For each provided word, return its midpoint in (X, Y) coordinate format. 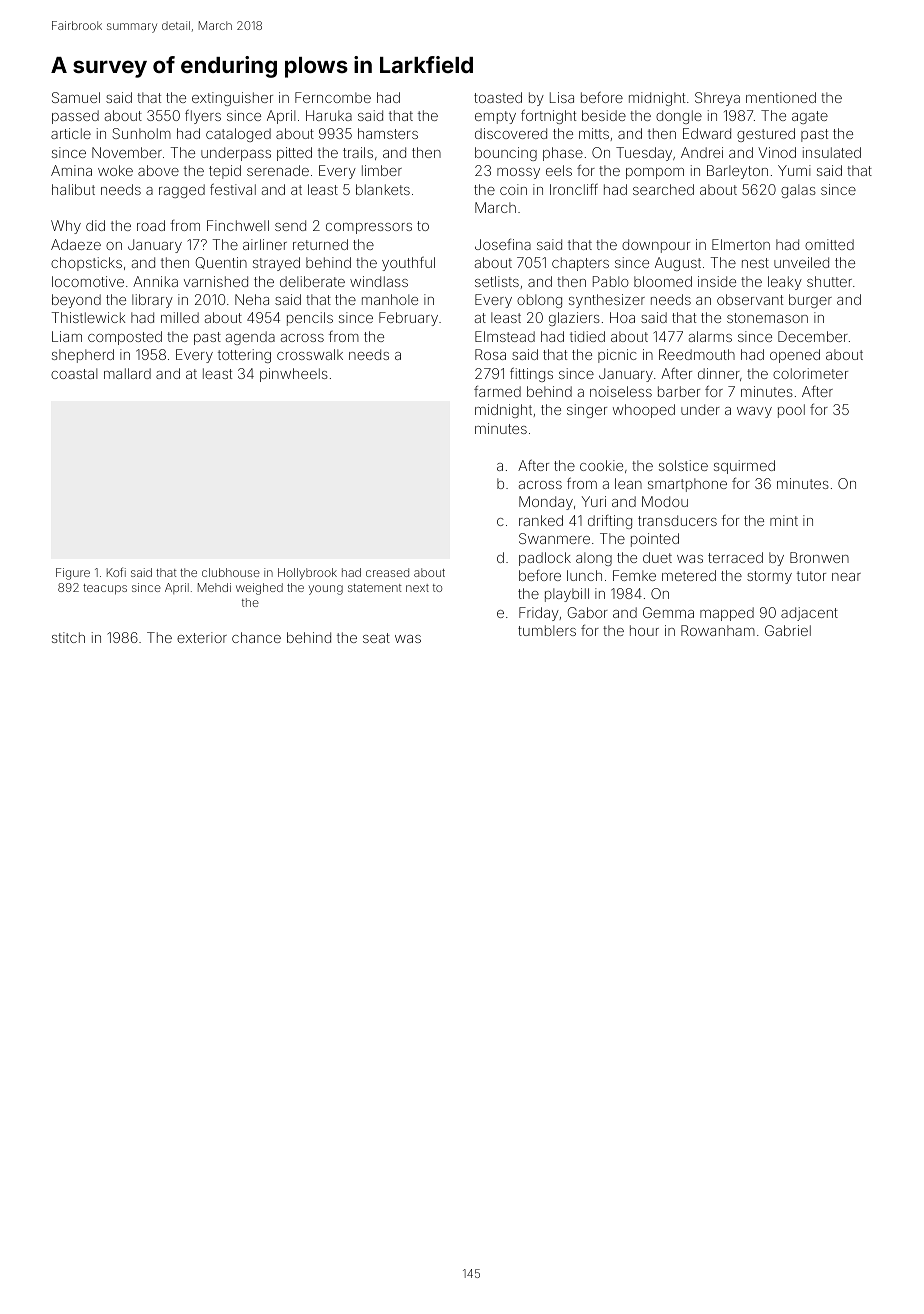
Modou (665, 501)
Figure (73, 574)
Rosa (490, 354)
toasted (498, 97)
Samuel (76, 97)
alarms (710, 336)
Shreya (717, 99)
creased (387, 572)
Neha (252, 299)
